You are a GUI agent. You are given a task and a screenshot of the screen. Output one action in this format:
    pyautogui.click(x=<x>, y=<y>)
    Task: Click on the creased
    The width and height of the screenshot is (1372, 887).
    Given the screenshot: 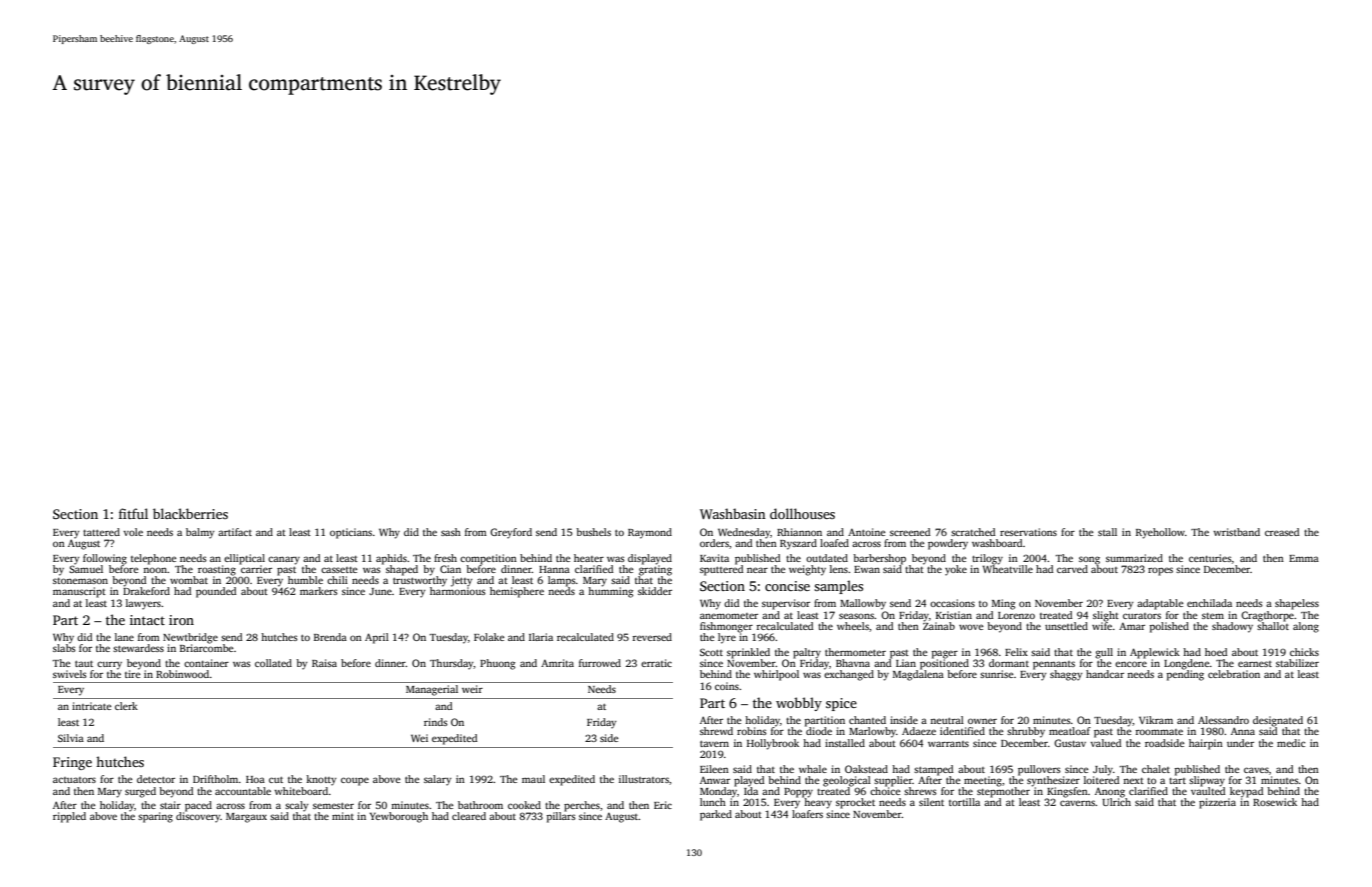 What is the action you would take?
    pyautogui.click(x=1282, y=532)
